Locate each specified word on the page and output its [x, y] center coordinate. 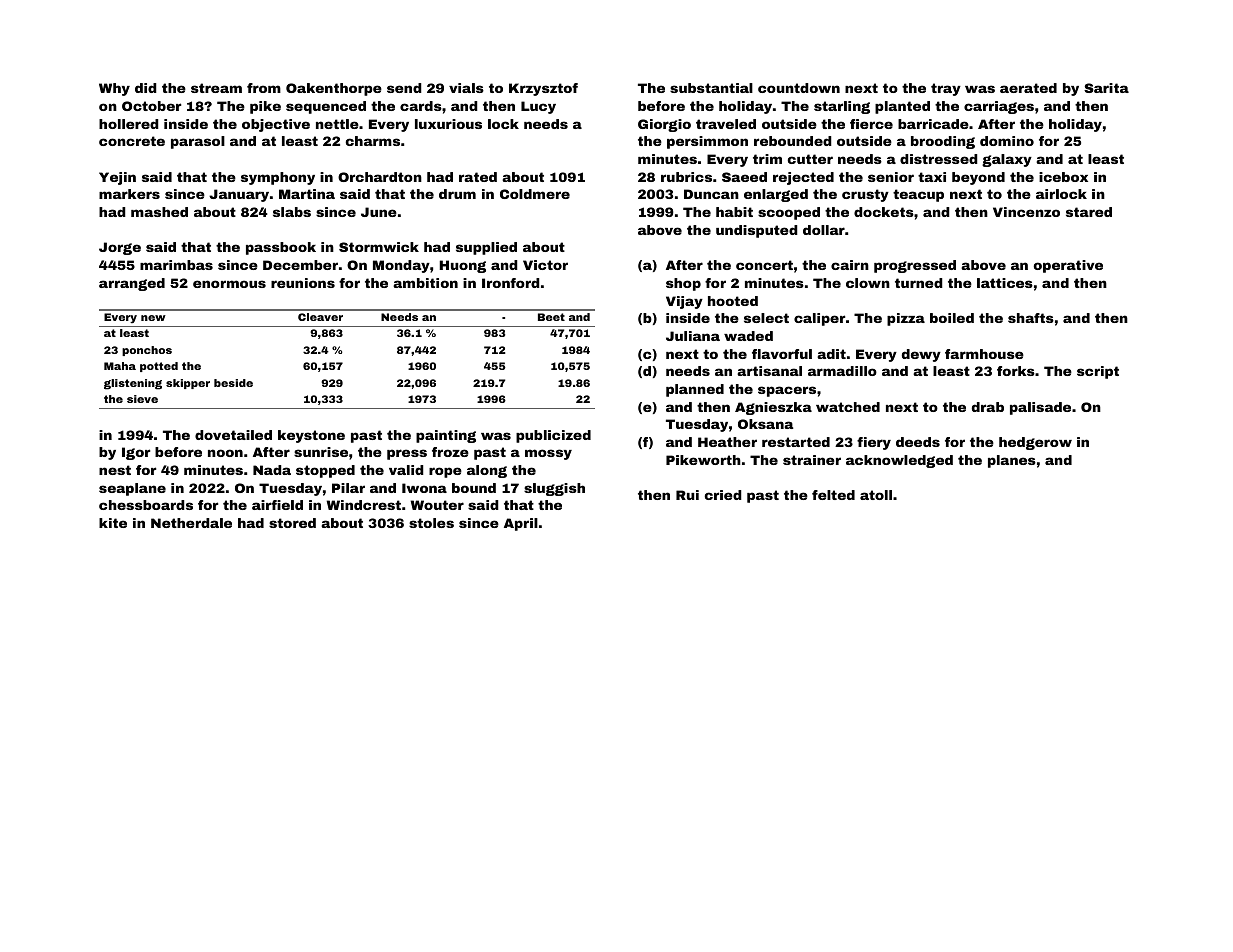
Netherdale [191, 523]
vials [466, 88]
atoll [876, 495]
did [146, 88]
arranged [132, 284]
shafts [1031, 318]
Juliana [693, 336]
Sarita [1106, 88]
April [521, 524]
